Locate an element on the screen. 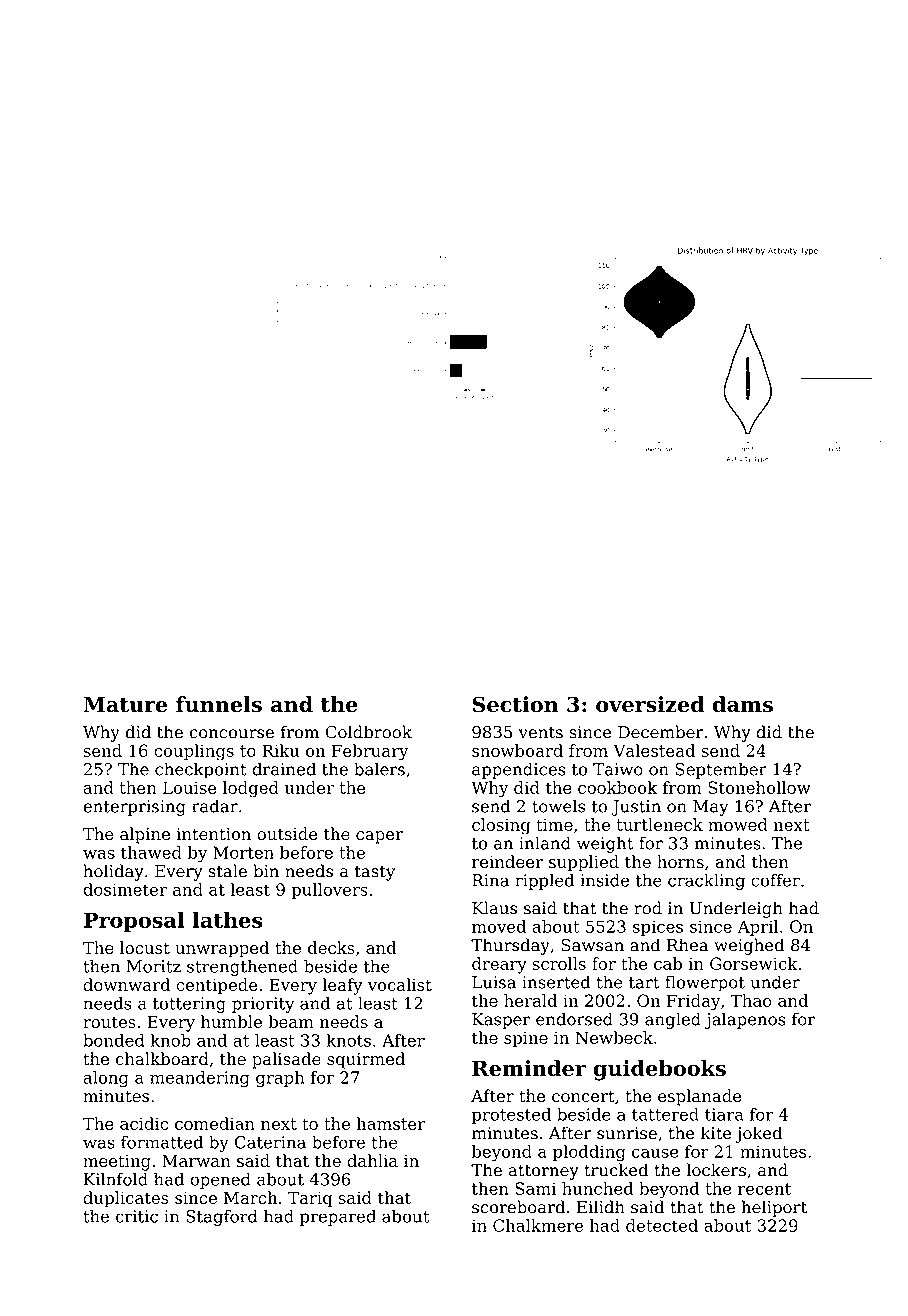 This screenshot has height=1316, width=908. cab is located at coordinates (668, 963).
